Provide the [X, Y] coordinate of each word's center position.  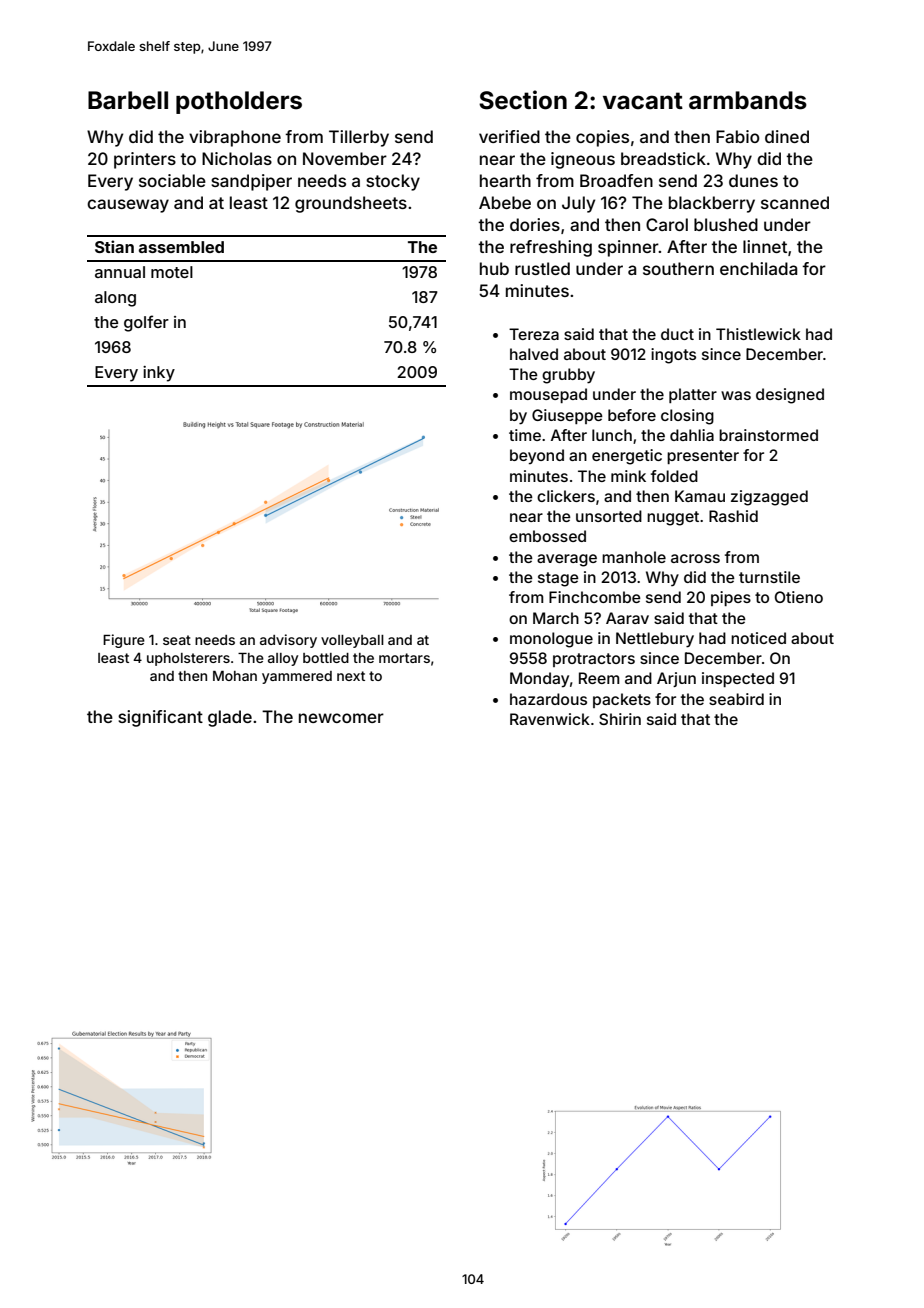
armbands [748, 100]
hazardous [548, 699]
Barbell [128, 100]
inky [159, 374]
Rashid [733, 516]
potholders [239, 102]
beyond [537, 457]
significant [160, 718]
